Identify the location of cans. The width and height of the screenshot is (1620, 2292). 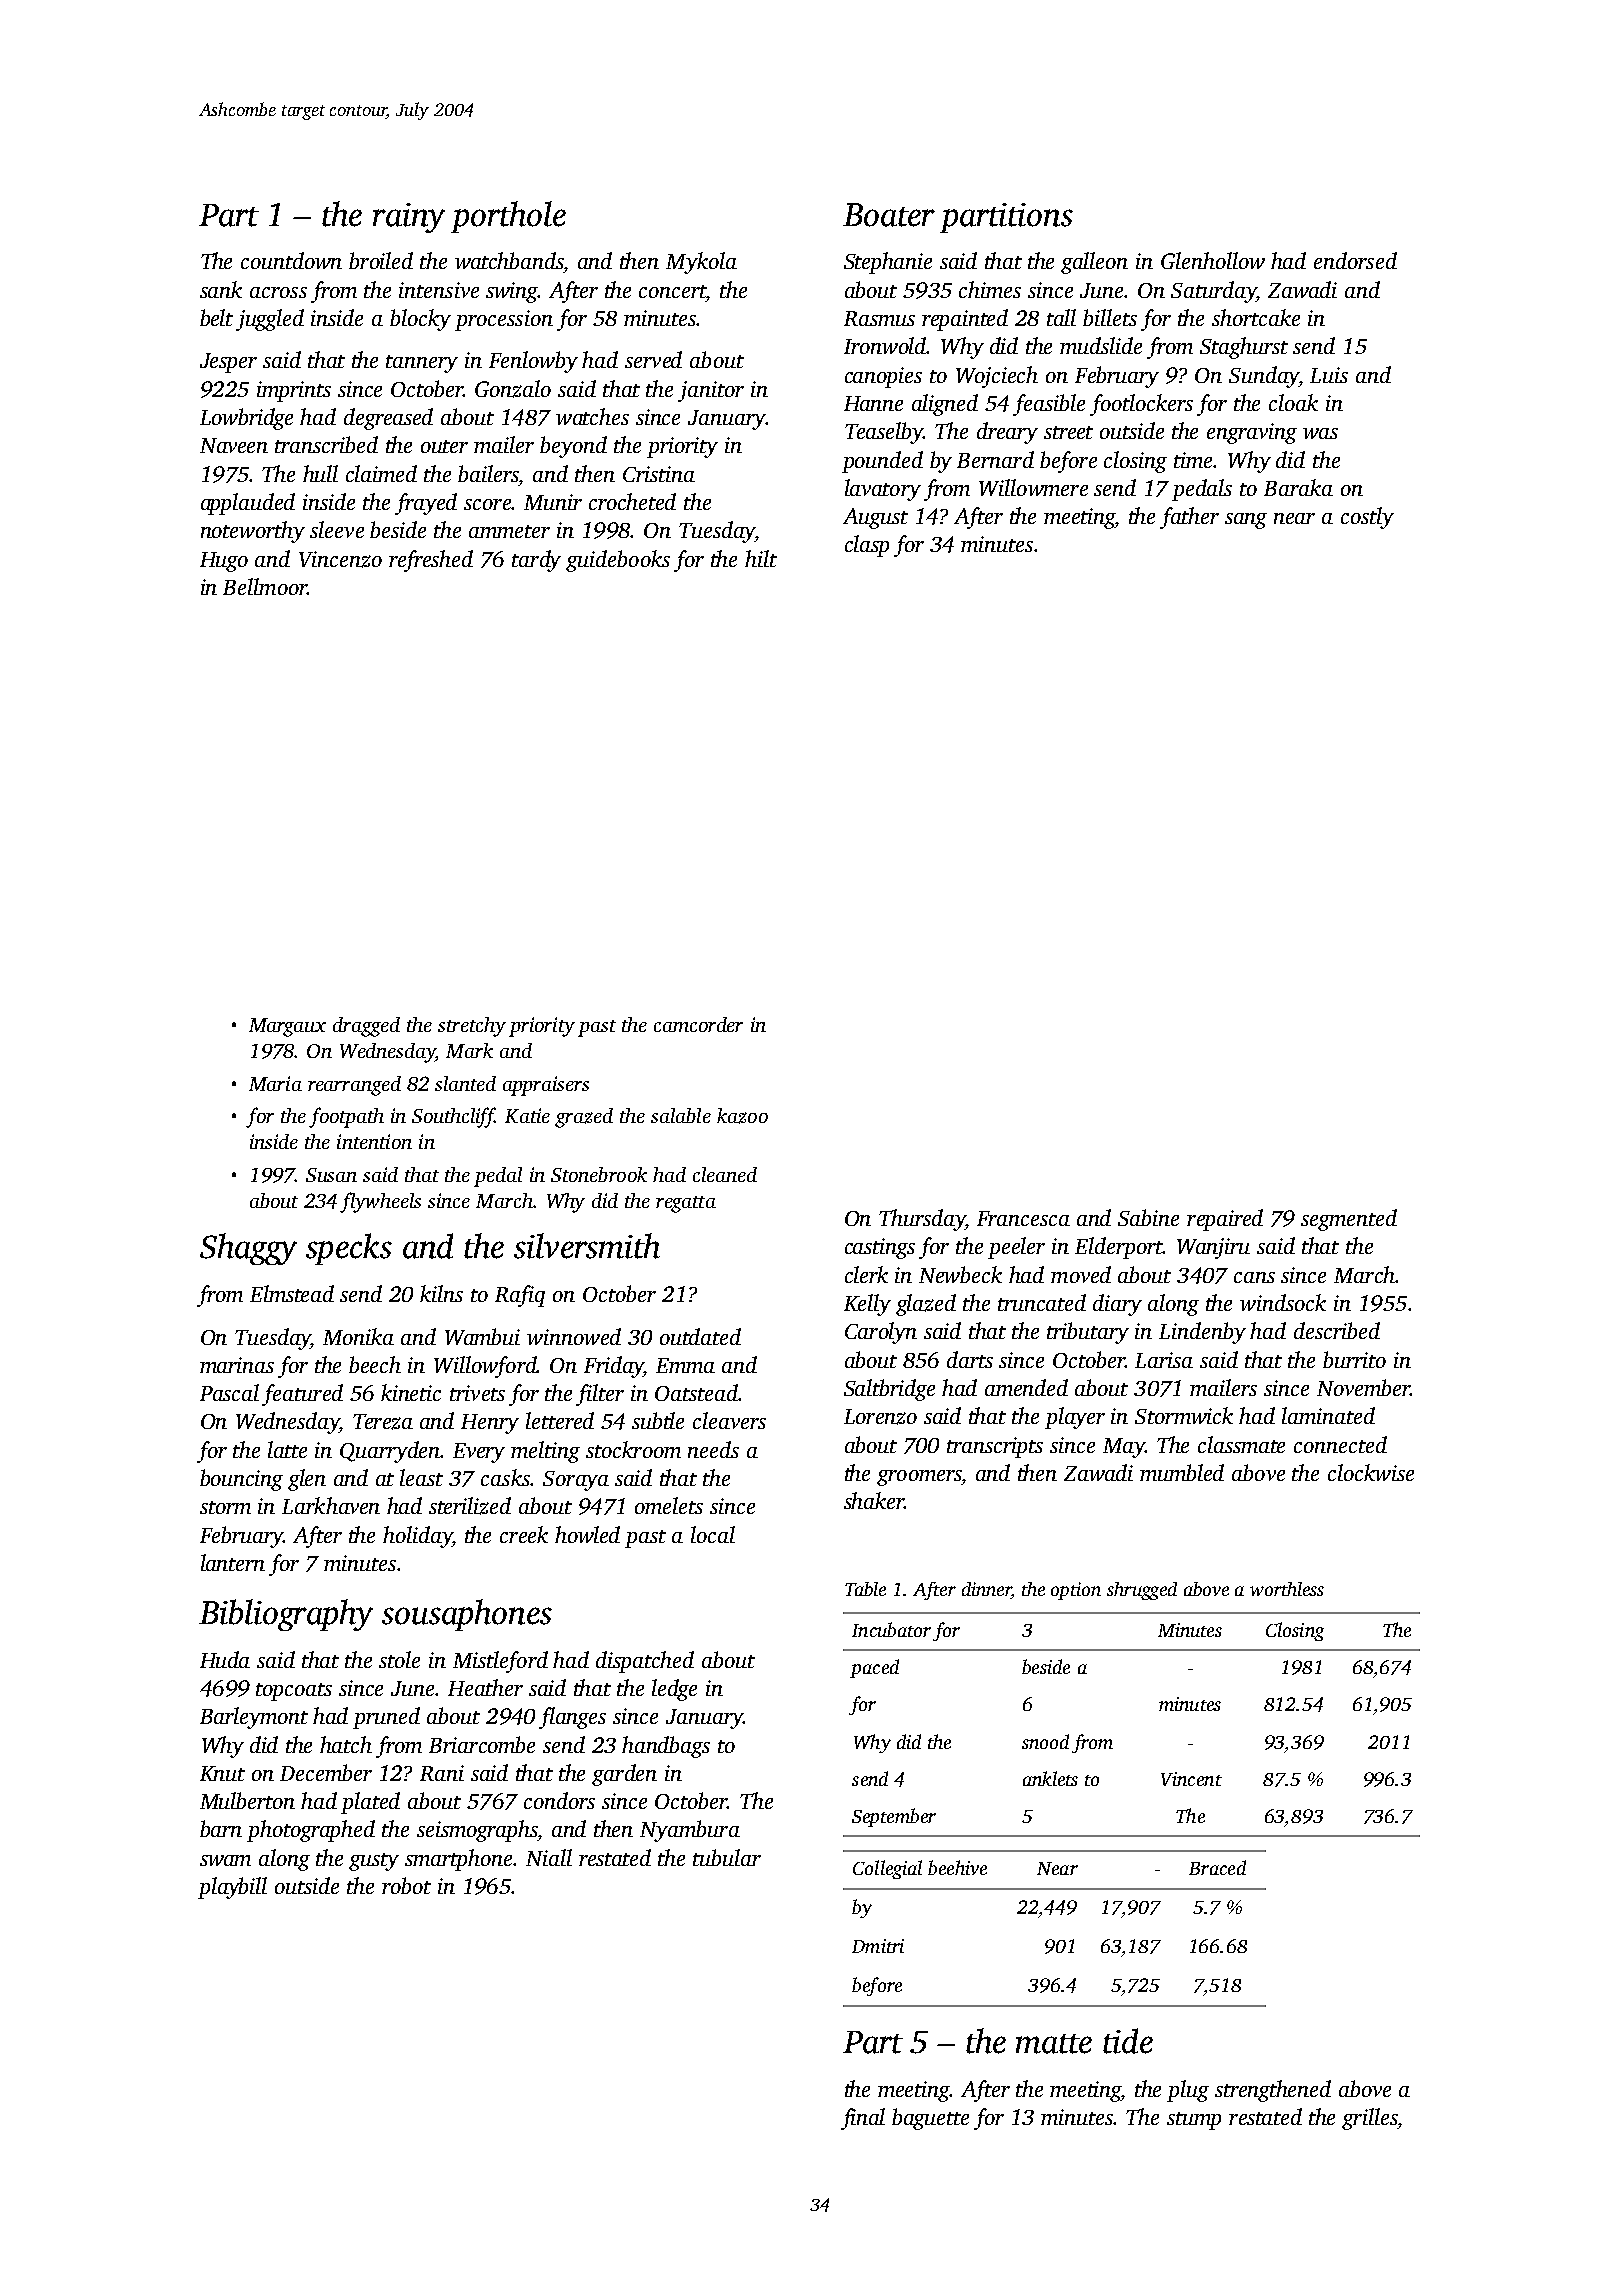
(1254, 1277).
